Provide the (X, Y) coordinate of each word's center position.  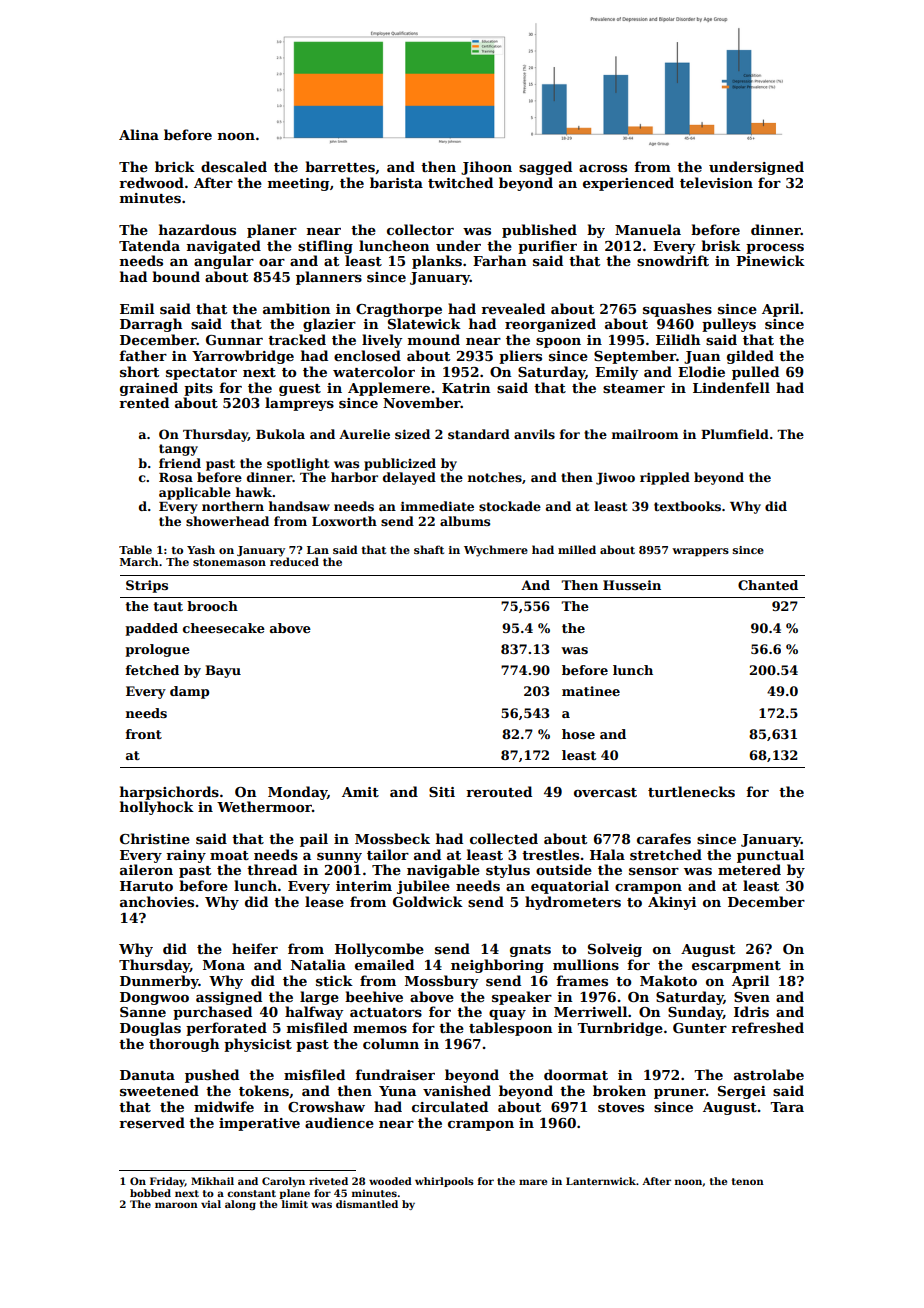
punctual (770, 856)
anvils (534, 434)
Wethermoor (264, 806)
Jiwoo (615, 478)
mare (533, 1182)
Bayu (223, 671)
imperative (259, 1124)
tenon (748, 1181)
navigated (224, 247)
